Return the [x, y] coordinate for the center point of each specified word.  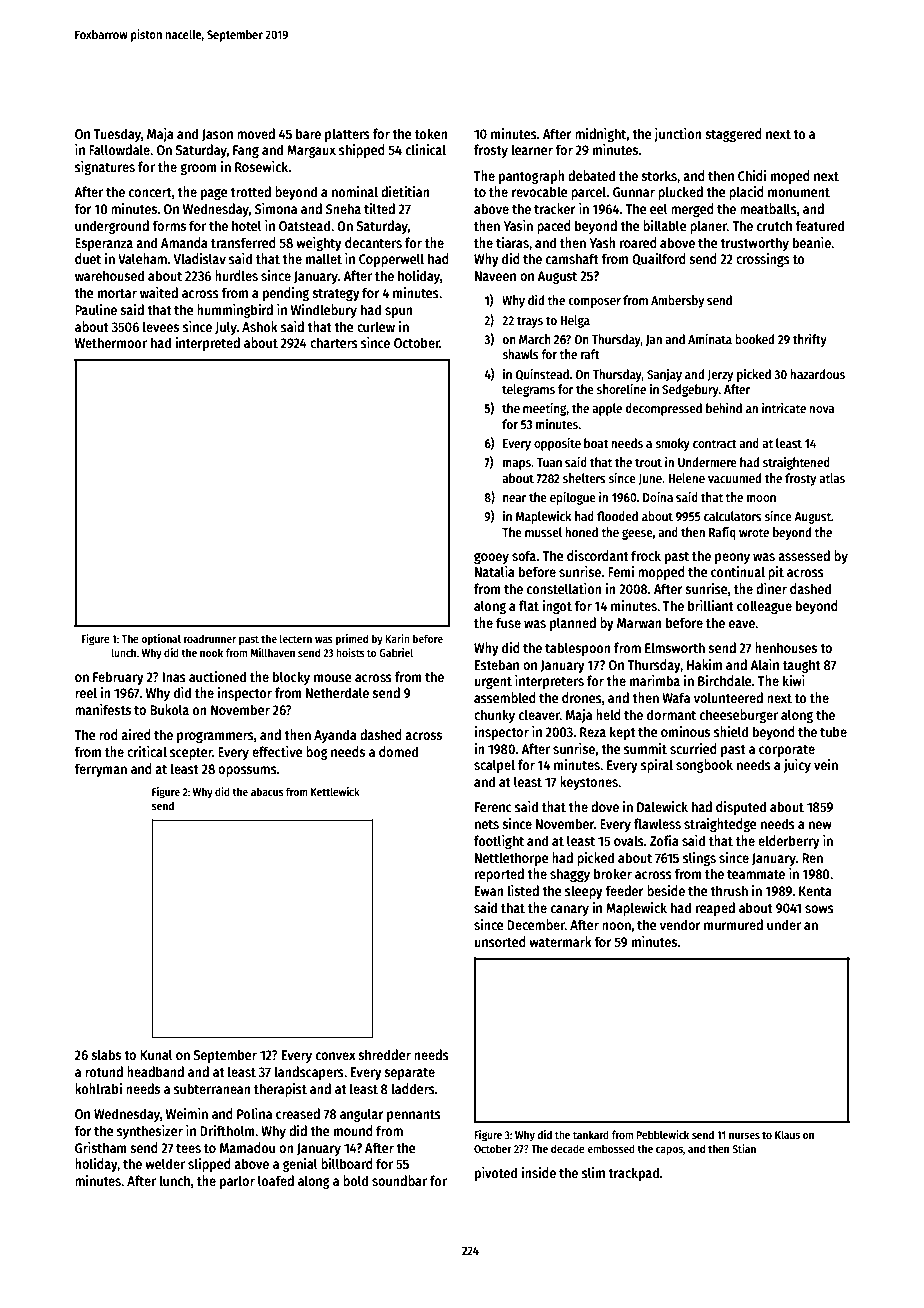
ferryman [100, 770]
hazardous [817, 374]
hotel [247, 225]
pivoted [496, 1174]
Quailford [659, 259]
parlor [237, 1182]
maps [517, 465]
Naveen [495, 276]
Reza [593, 732]
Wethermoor [111, 342]
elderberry [789, 842]
